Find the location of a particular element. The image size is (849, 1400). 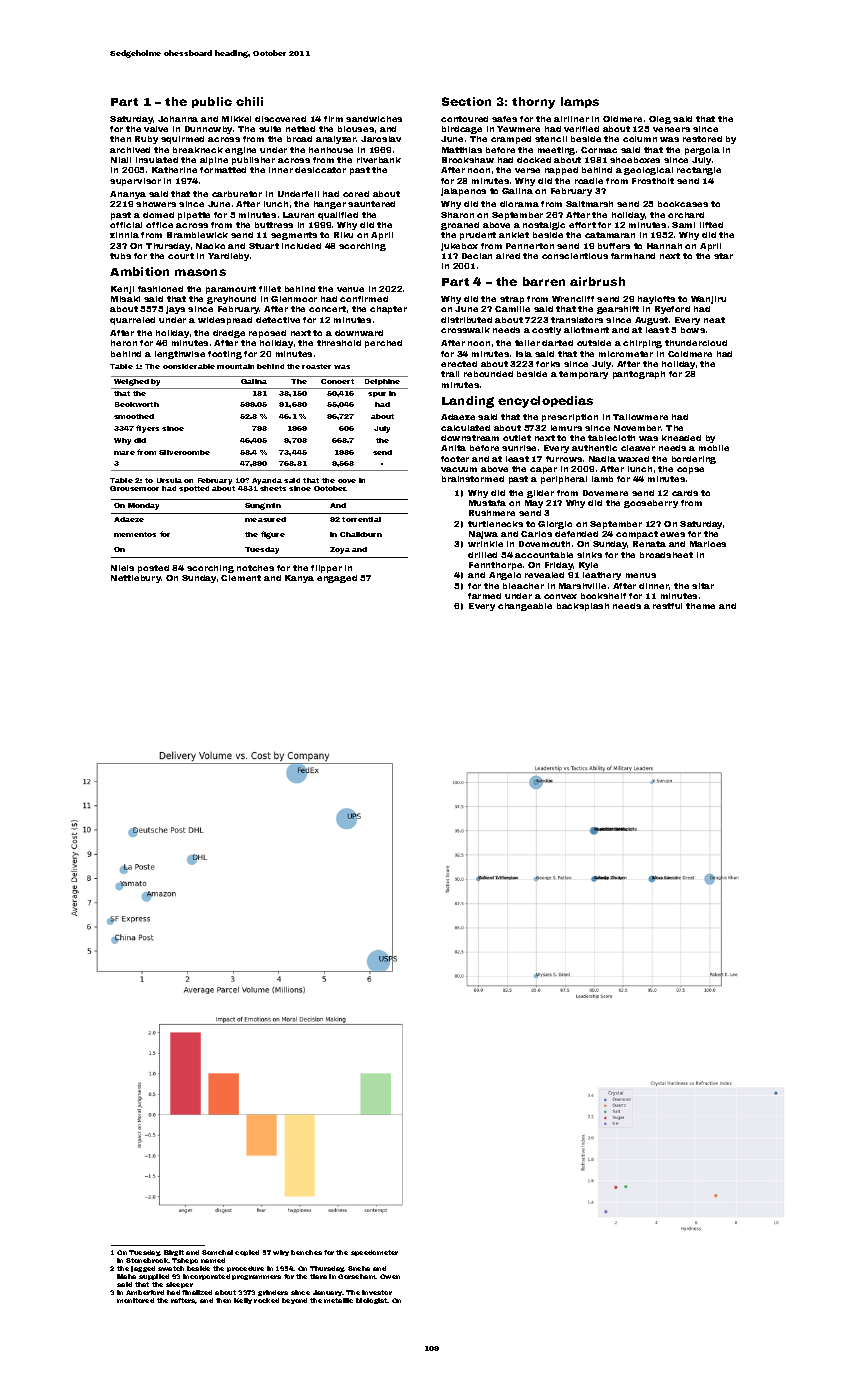

theme is located at coordinates (700, 606).
